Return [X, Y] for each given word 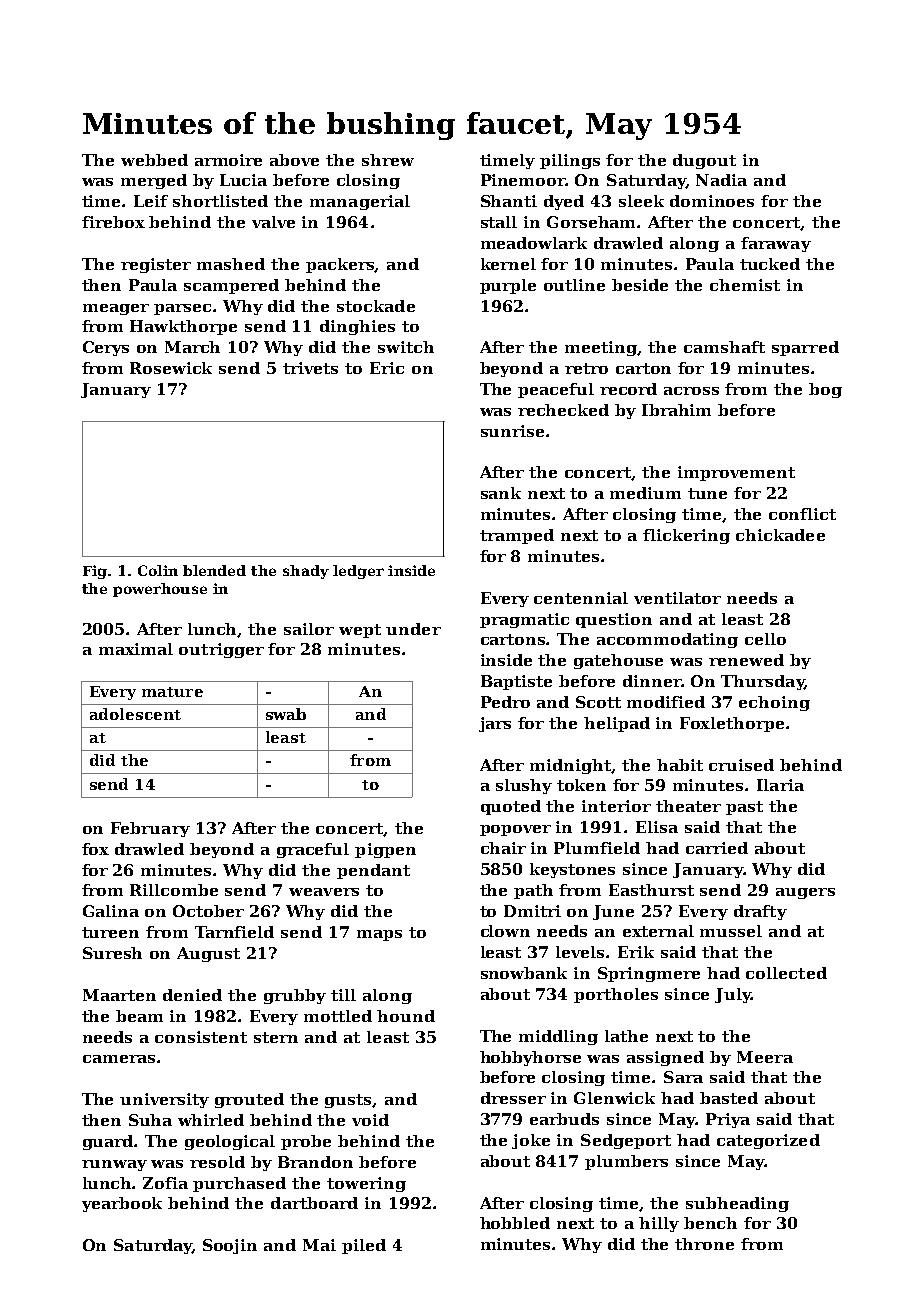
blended [214, 570]
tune [707, 493]
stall [499, 222]
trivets [310, 368]
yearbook [122, 1204]
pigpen [385, 850]
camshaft [724, 347]
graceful [313, 850]
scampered [231, 286]
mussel [731, 931]
